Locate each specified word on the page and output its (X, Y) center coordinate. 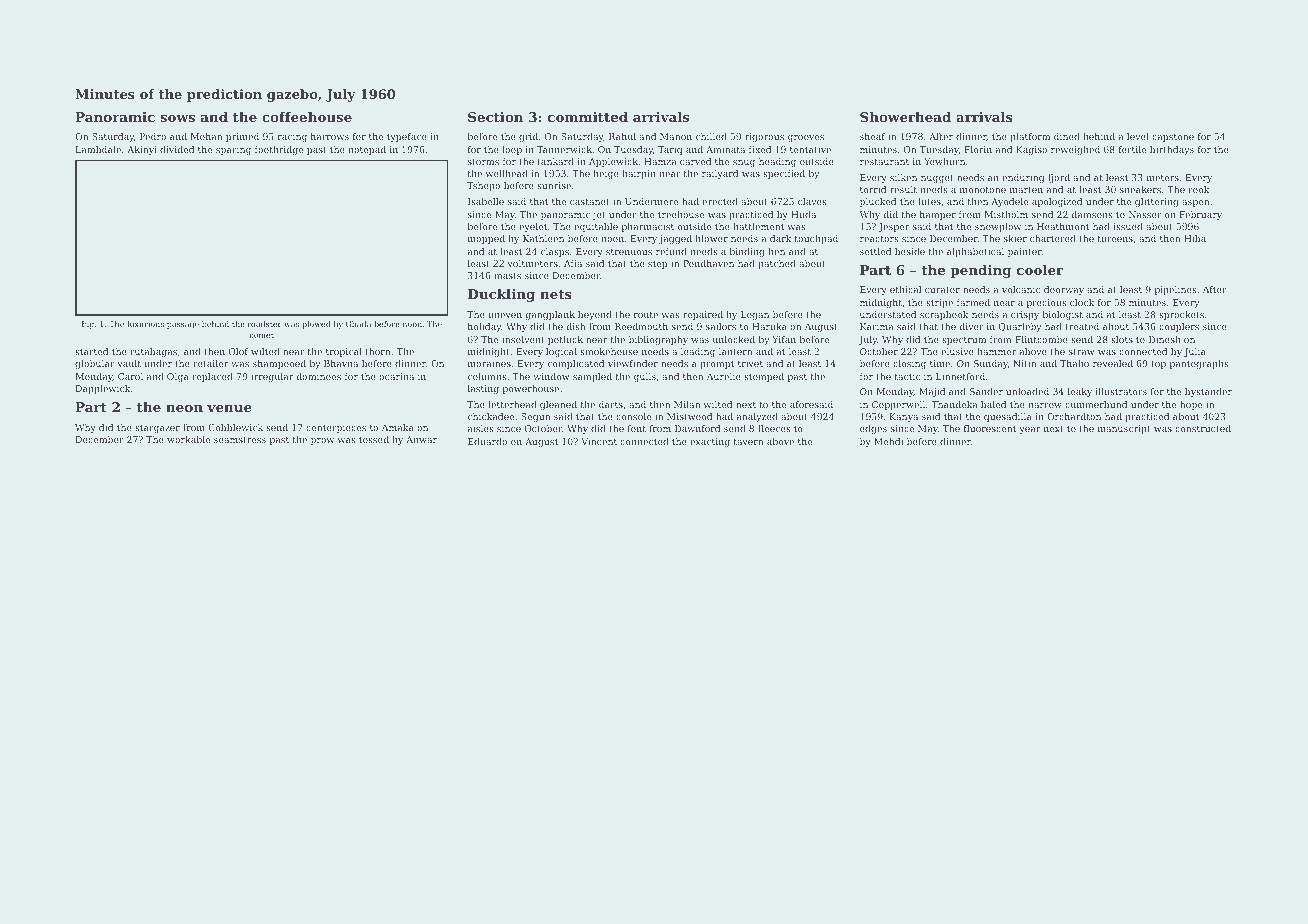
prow (322, 441)
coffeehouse (307, 117)
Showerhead (905, 117)
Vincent (599, 441)
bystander (1208, 392)
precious (1047, 303)
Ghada (358, 324)
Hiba (1195, 238)
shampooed (279, 364)
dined (1067, 136)
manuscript (1124, 429)
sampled (592, 377)
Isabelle (486, 201)
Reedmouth (641, 326)
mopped (486, 239)
